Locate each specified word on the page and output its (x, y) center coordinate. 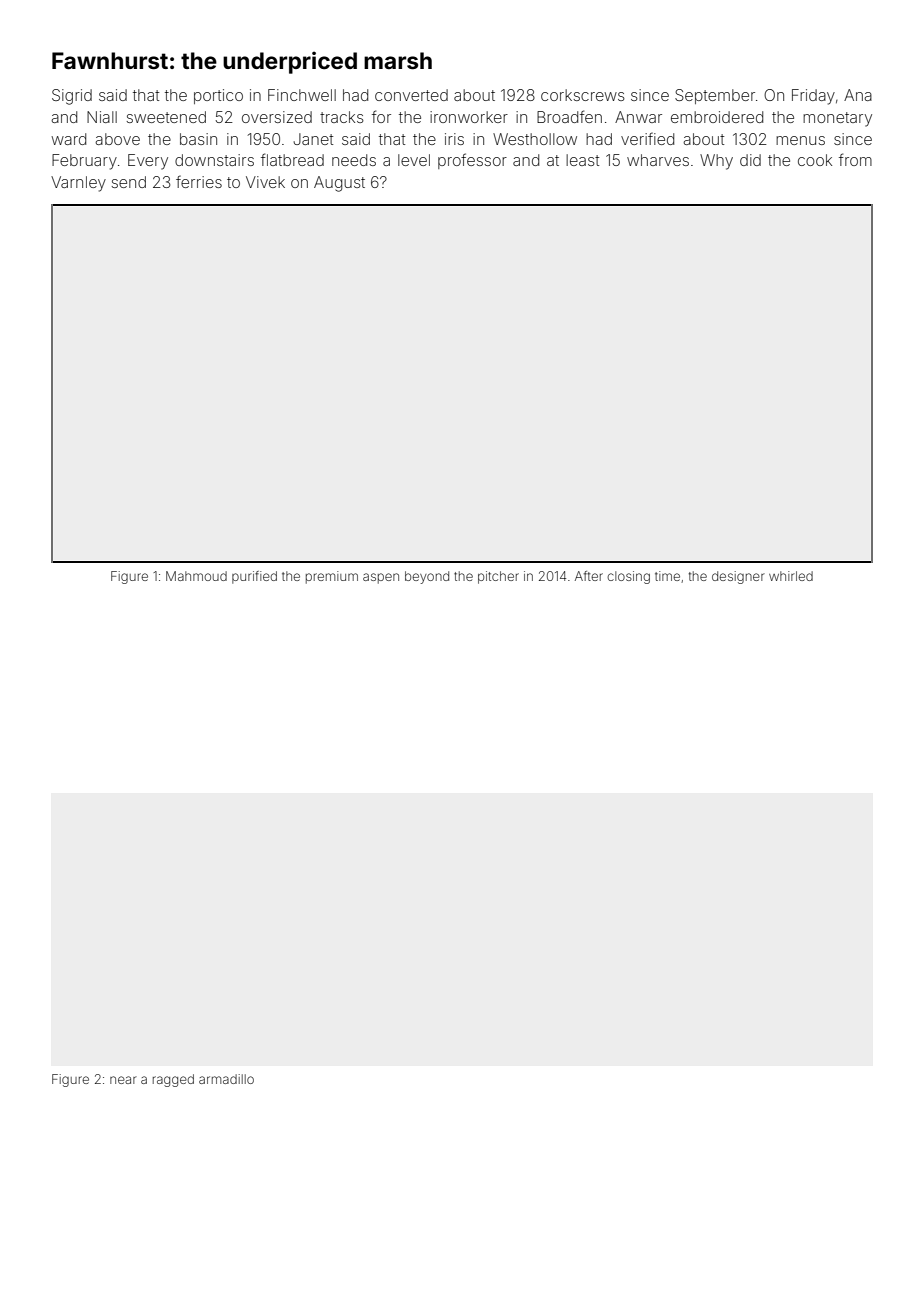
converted (411, 95)
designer (738, 577)
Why (716, 162)
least (582, 160)
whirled (791, 576)
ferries (199, 181)
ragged (173, 1080)
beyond (427, 577)
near (123, 1080)
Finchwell (302, 95)
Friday (813, 97)
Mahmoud (196, 576)
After (589, 576)
